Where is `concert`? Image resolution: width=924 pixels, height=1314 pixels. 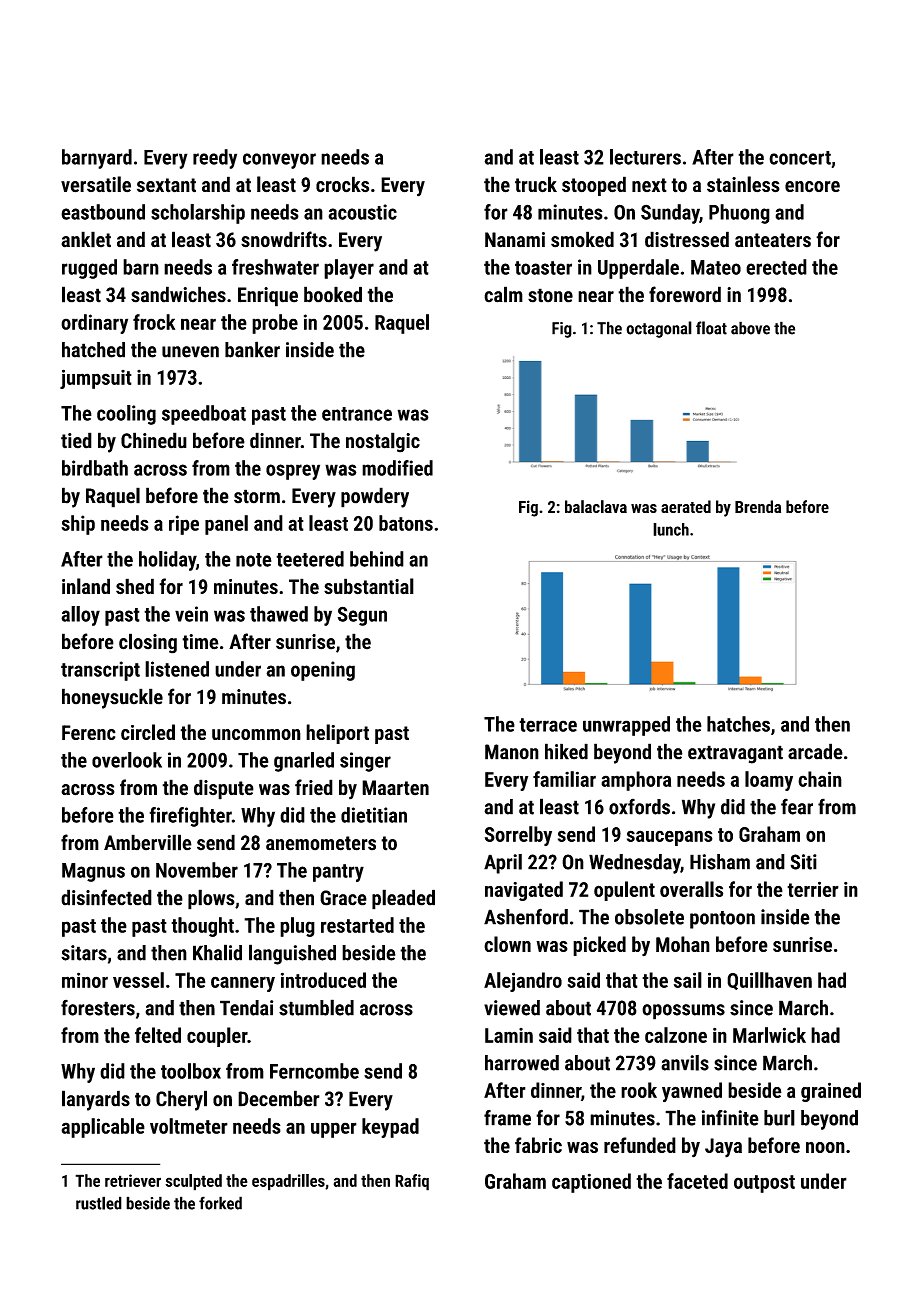 concert is located at coordinates (800, 158).
